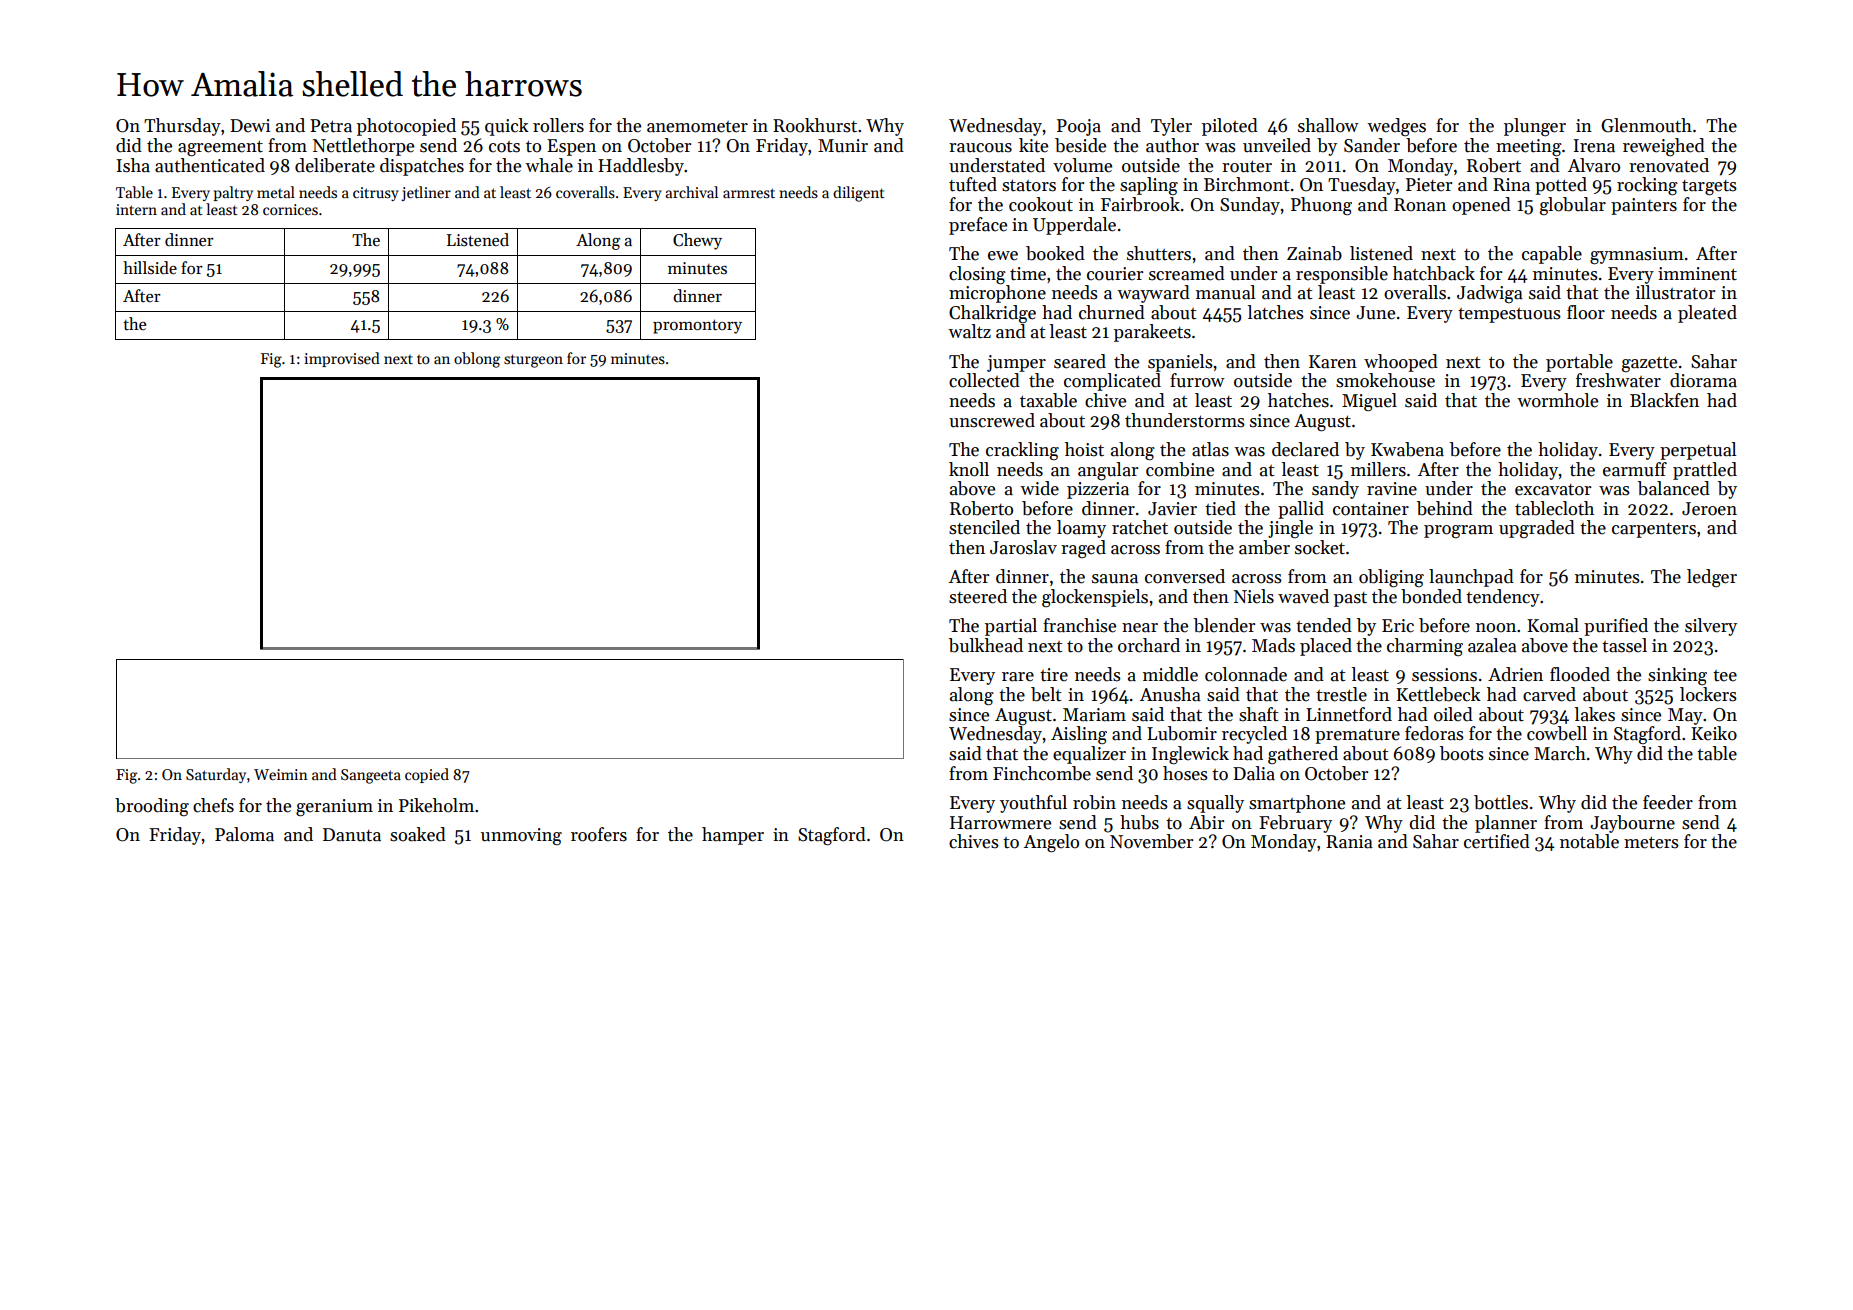  Describe the element at coordinates (1362, 186) in the screenshot. I see `Tuesday` at that location.
